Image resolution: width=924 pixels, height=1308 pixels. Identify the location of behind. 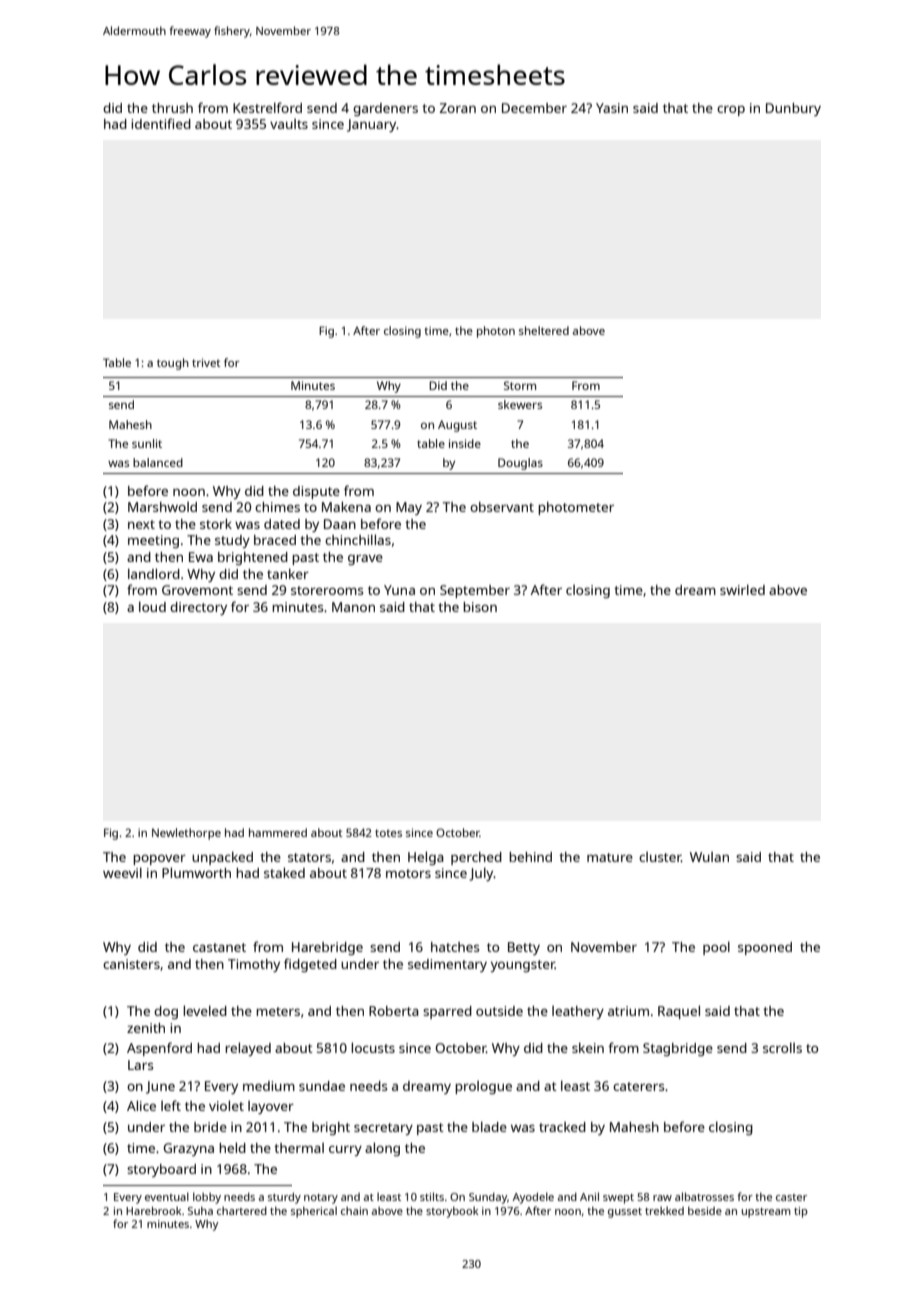
(530, 857).
